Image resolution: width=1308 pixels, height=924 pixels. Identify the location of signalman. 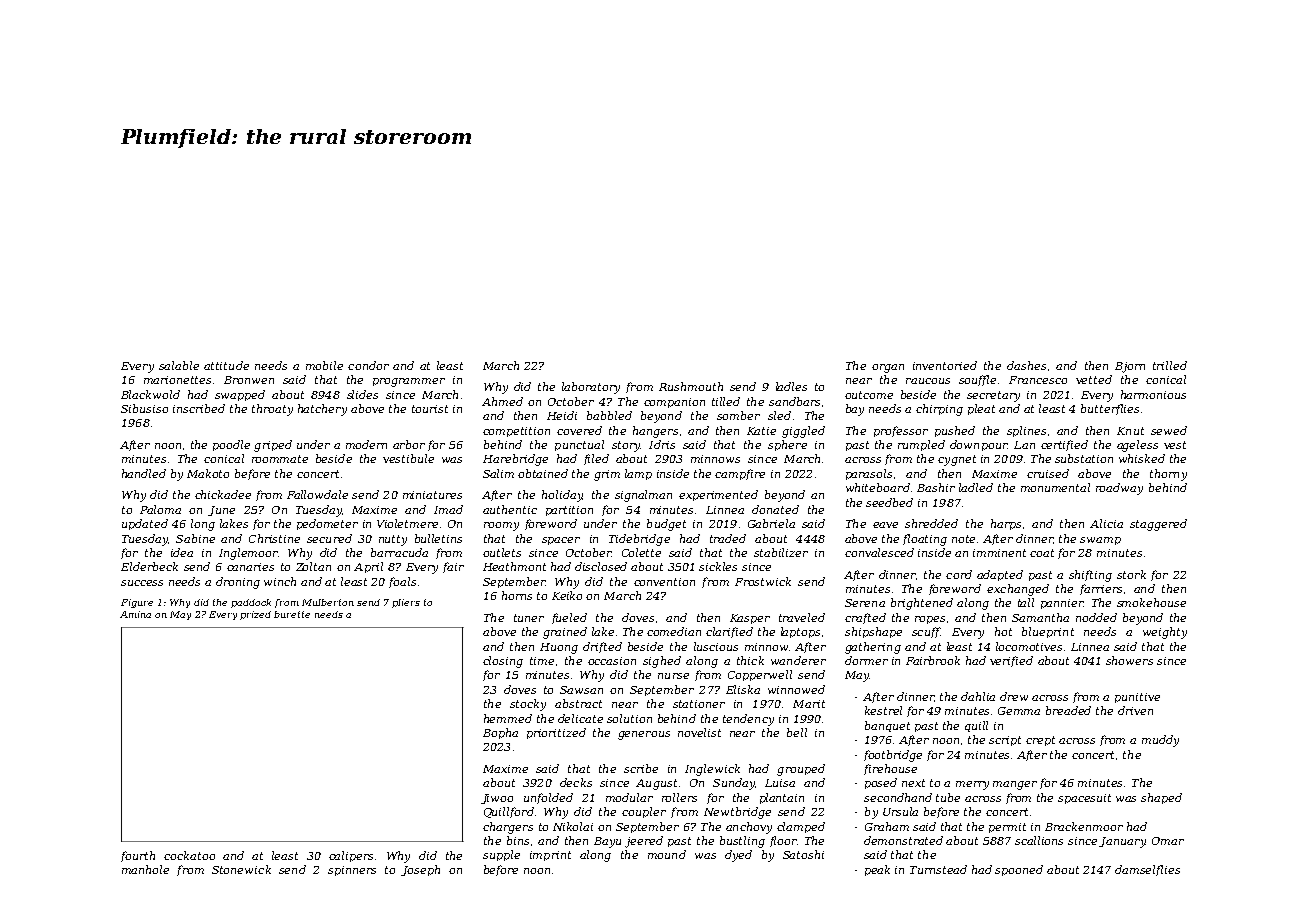
(643, 496).
